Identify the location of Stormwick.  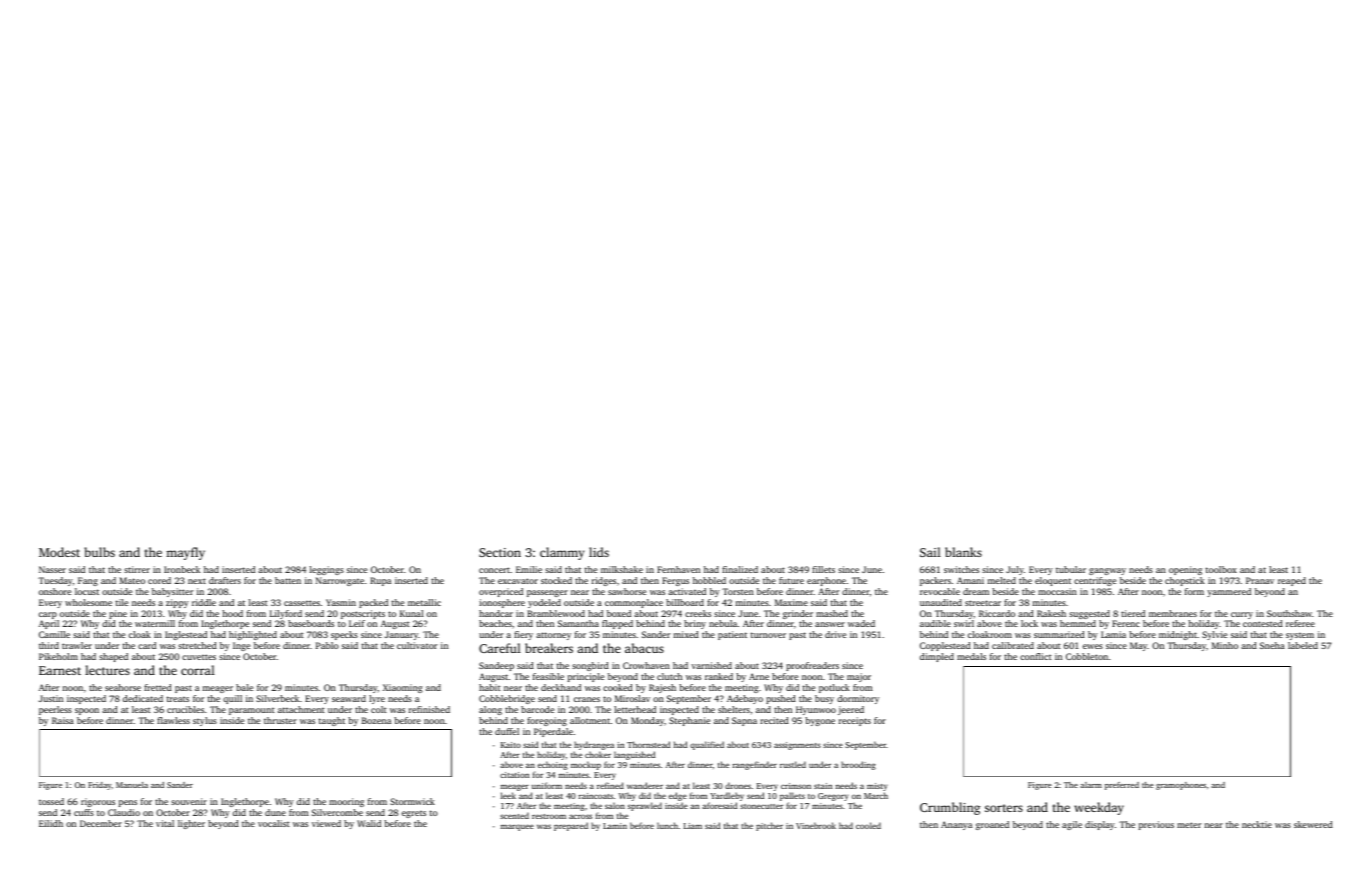
(412, 801).
